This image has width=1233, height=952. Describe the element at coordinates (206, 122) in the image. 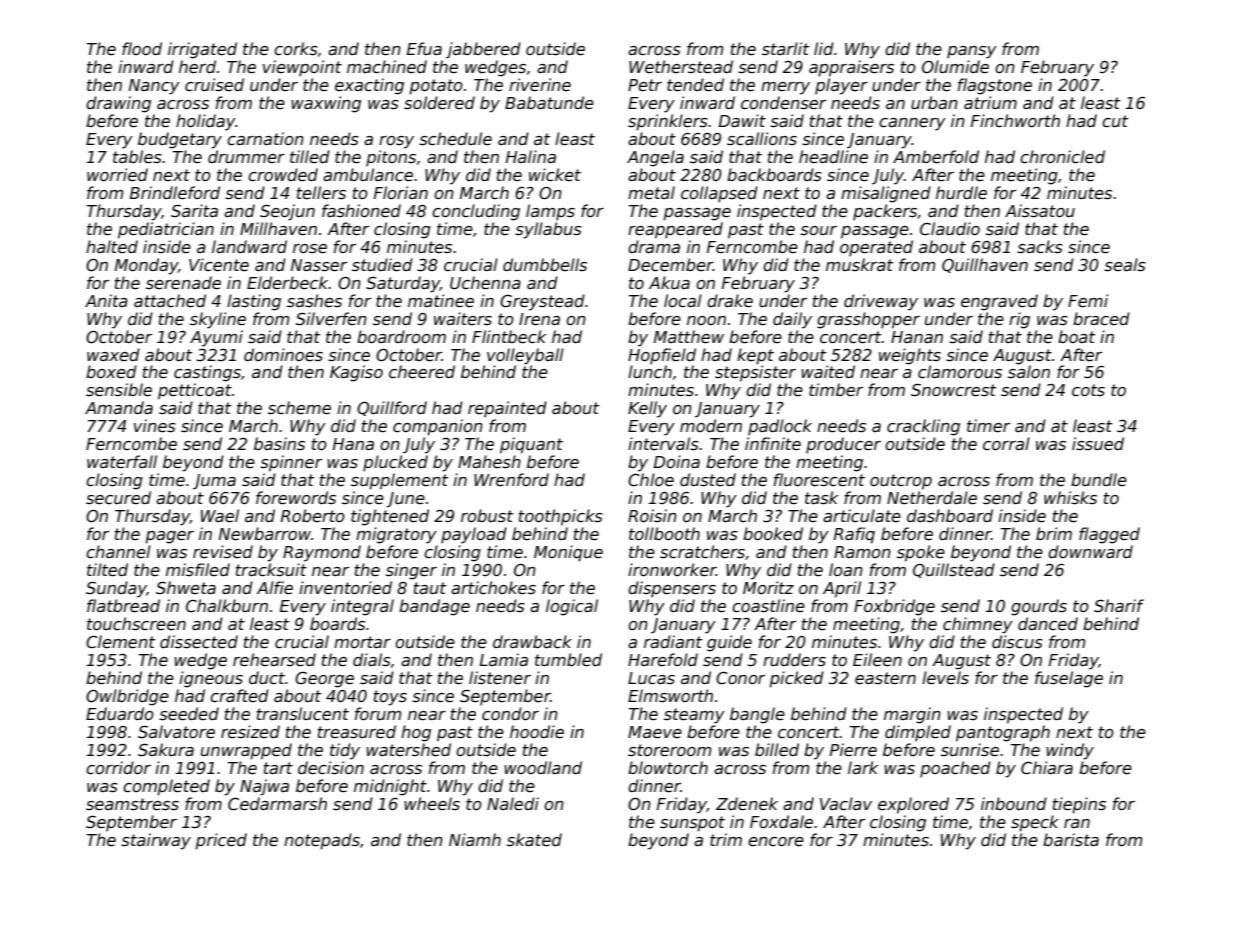

I see `holiday` at that location.
